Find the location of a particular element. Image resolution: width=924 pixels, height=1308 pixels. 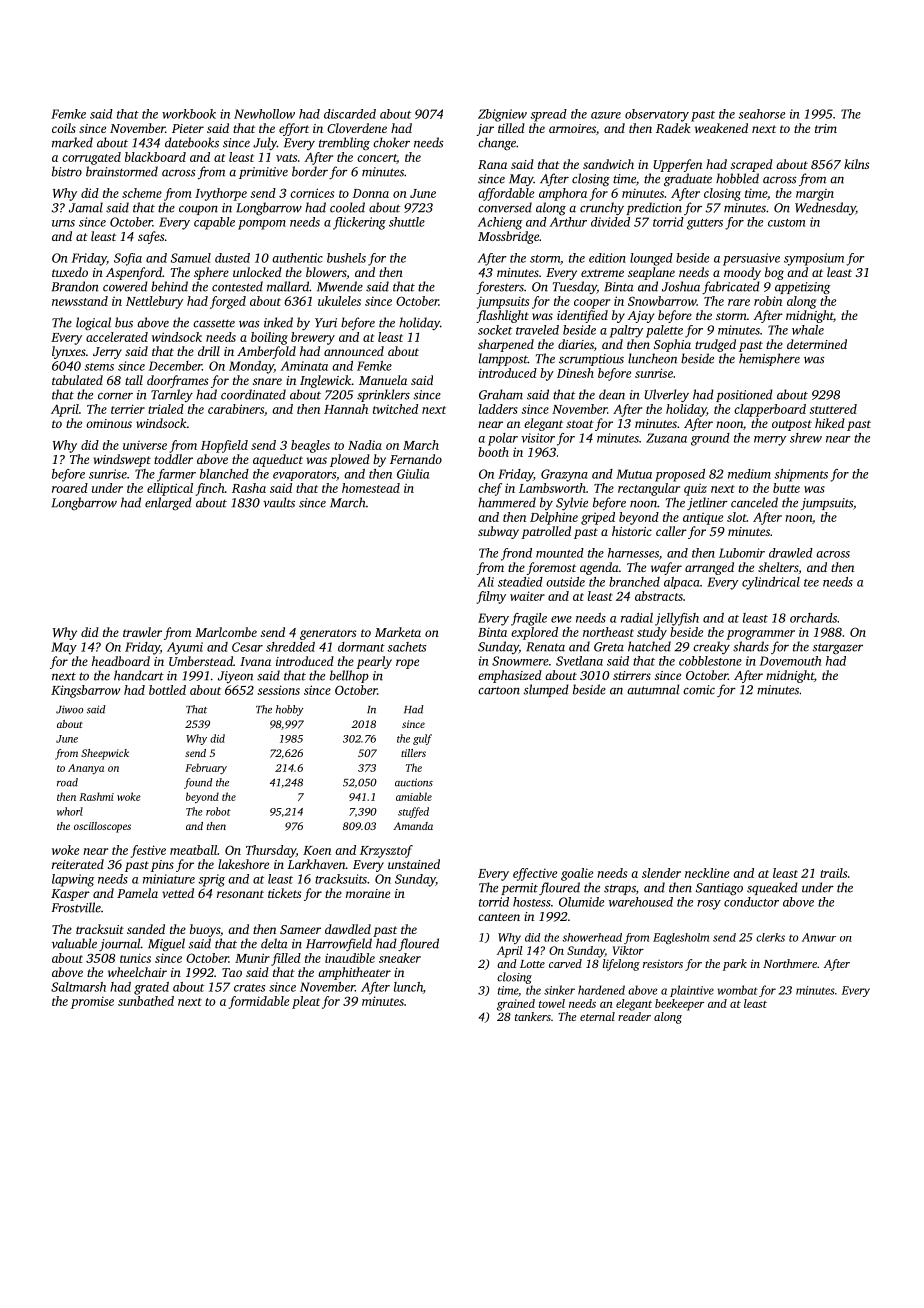

seahorse is located at coordinates (761, 114).
